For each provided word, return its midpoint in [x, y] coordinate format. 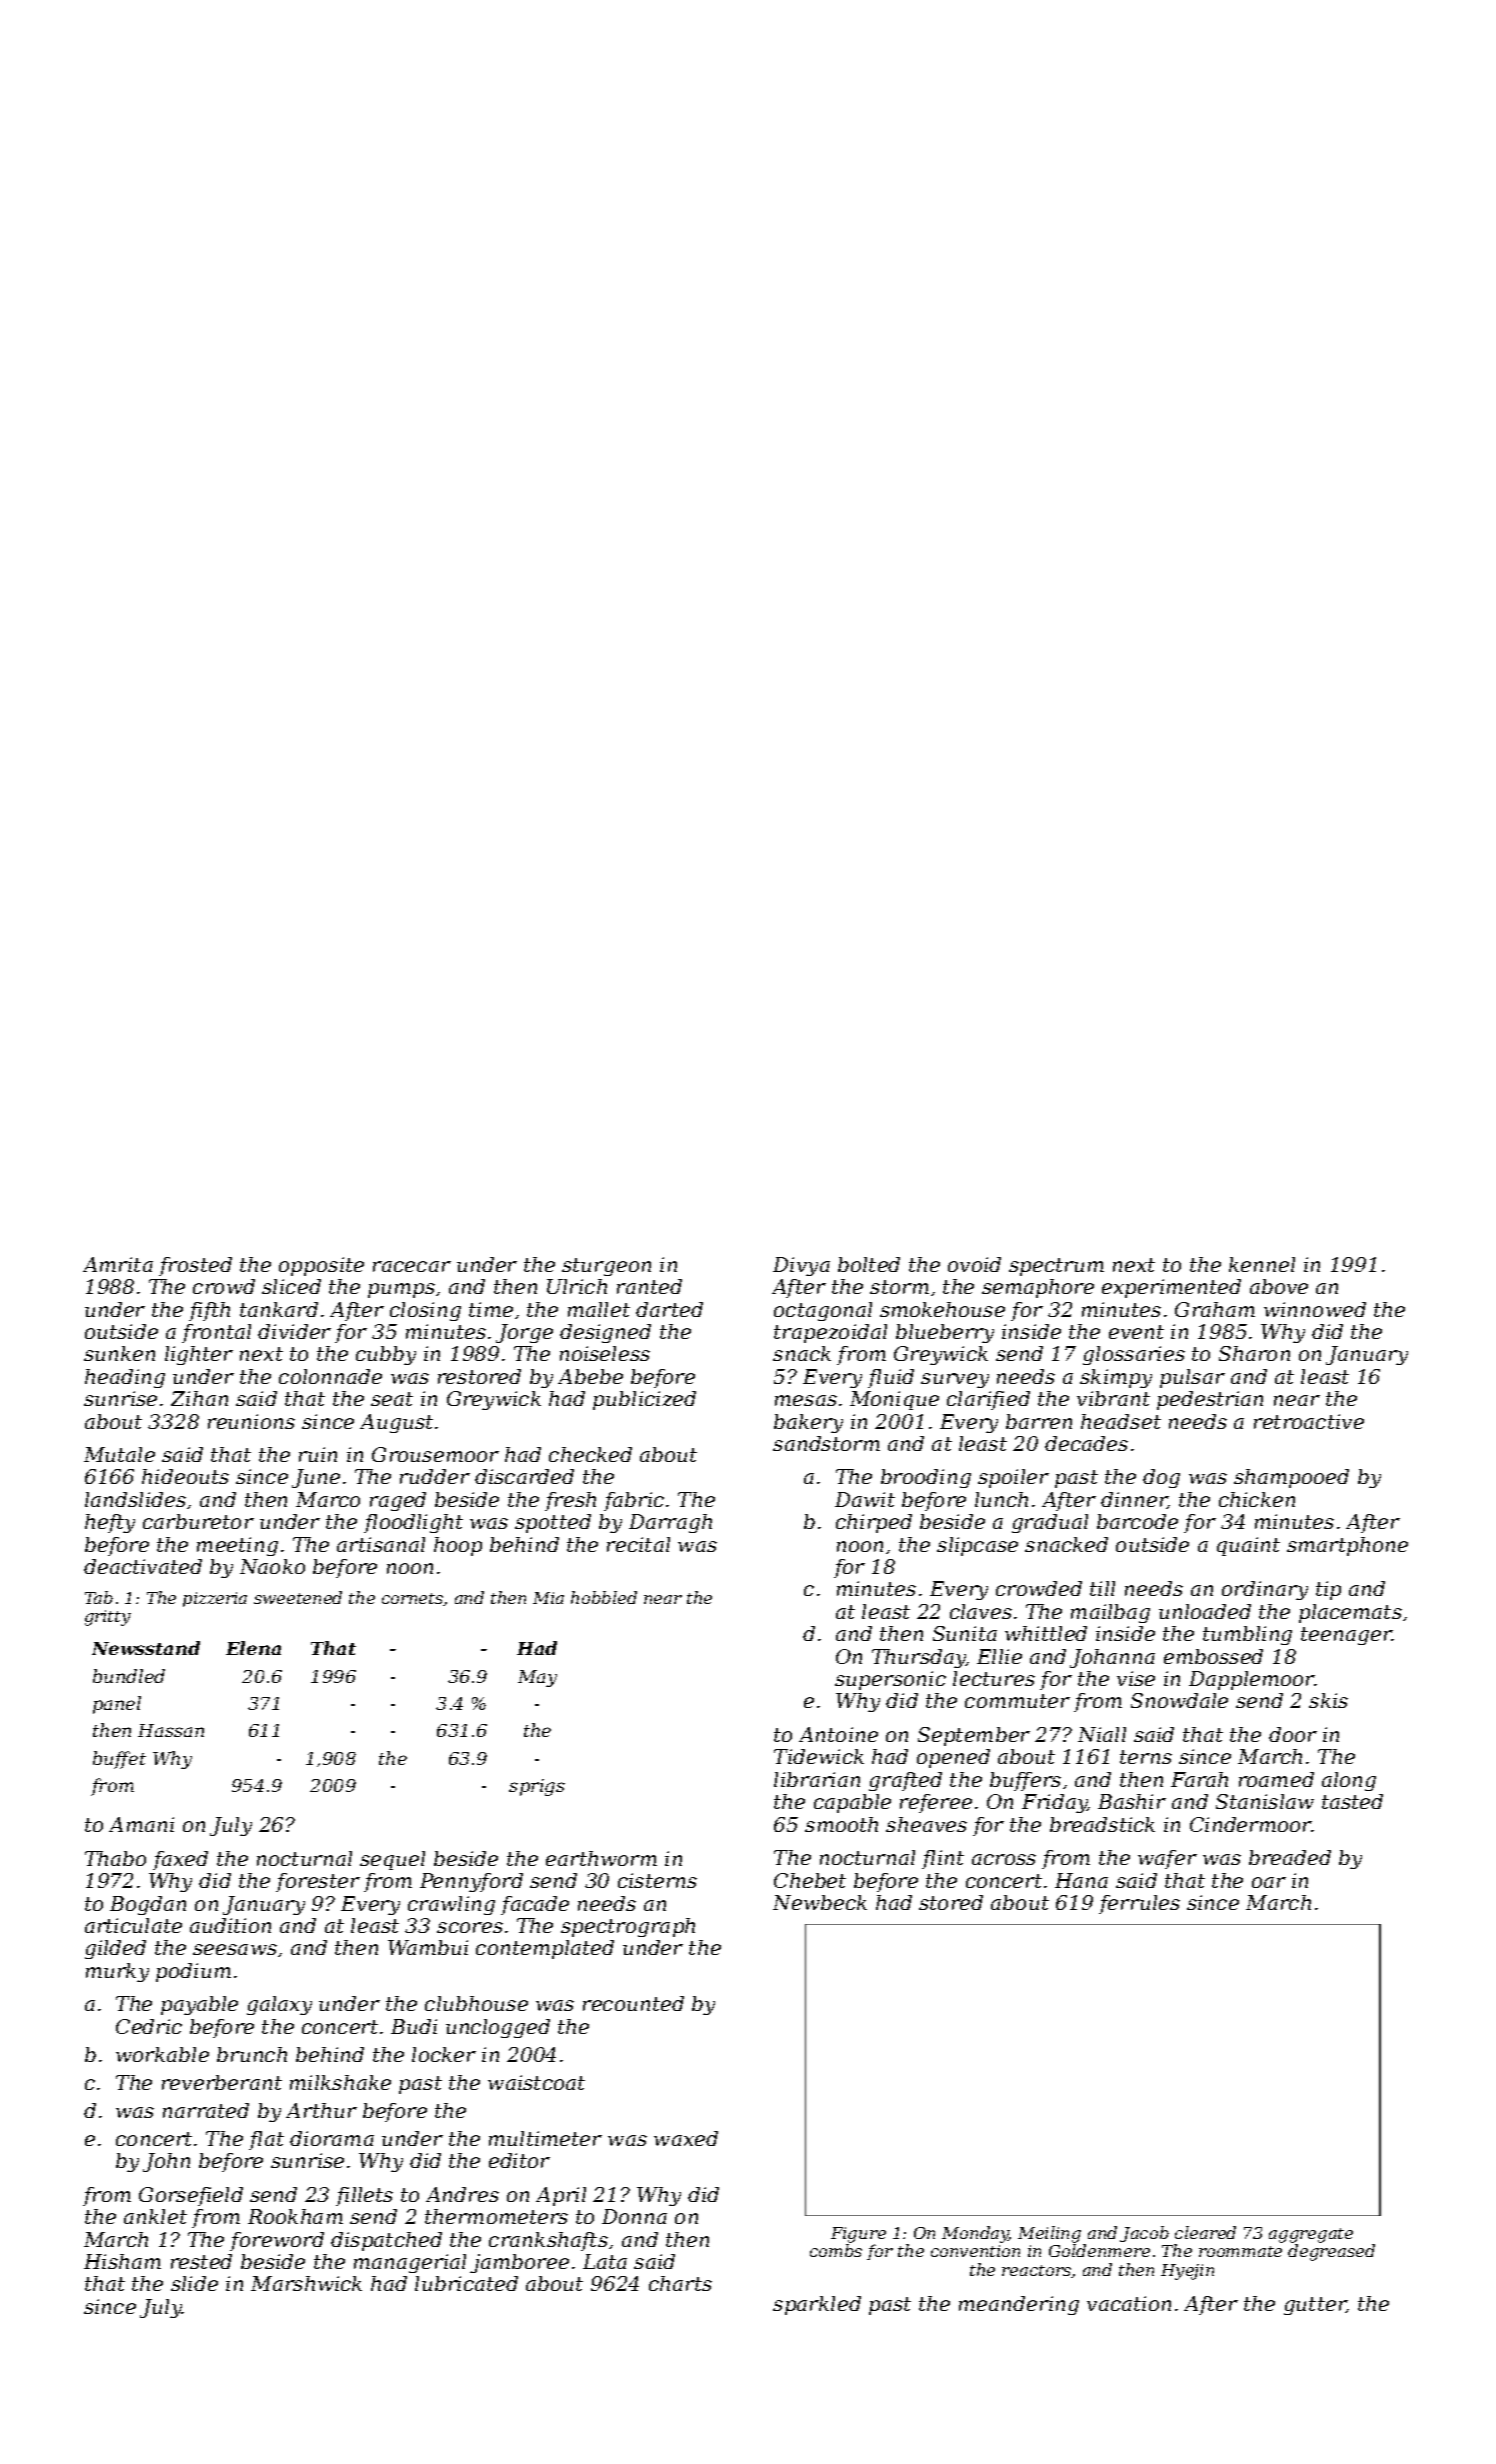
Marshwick [306, 2283]
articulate [133, 1925]
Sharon [1254, 1353]
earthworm [601, 1858]
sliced [291, 1286]
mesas [806, 1400]
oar [1269, 1882]
